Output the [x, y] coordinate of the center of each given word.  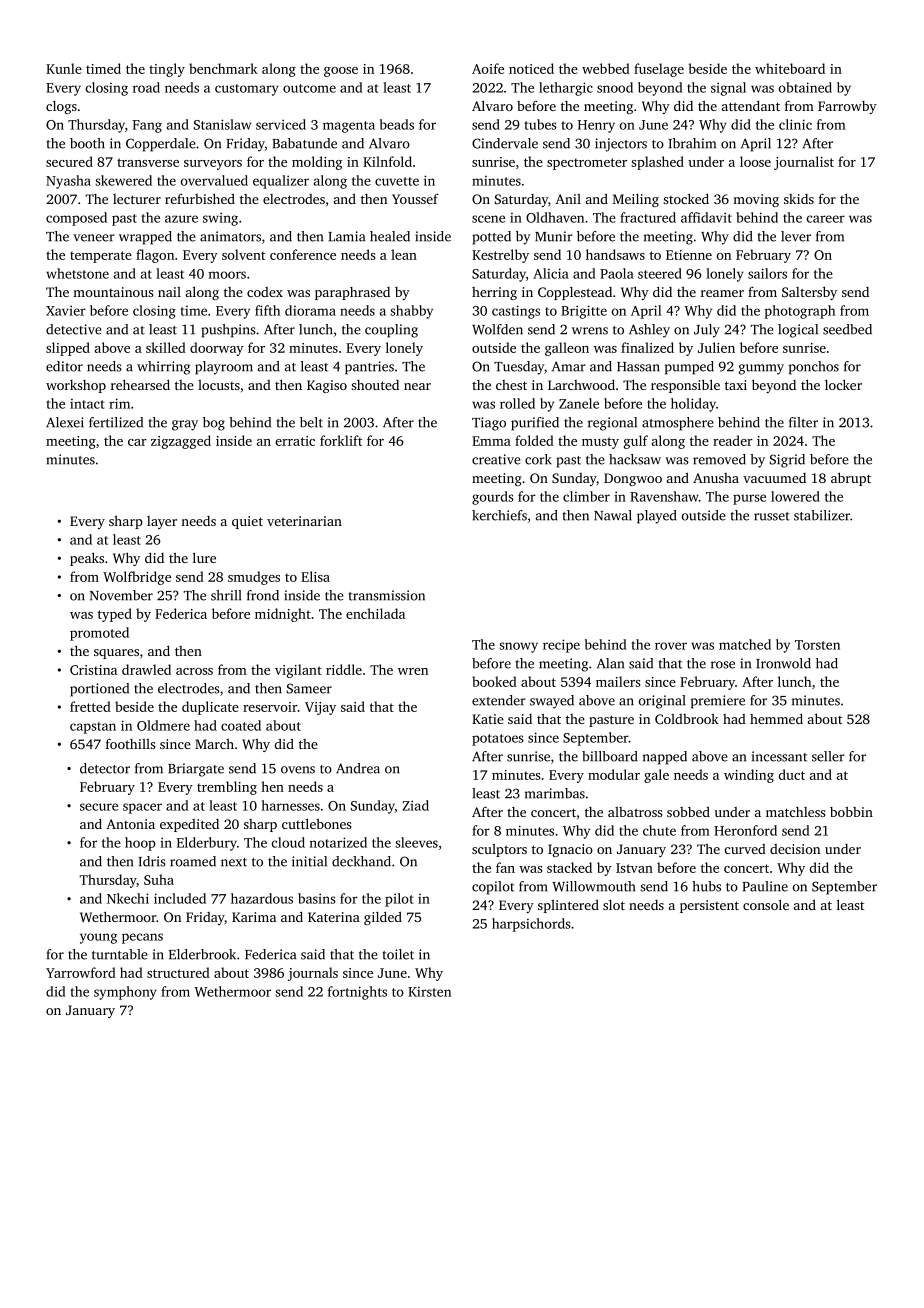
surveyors [213, 165]
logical [798, 331]
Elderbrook [202, 954]
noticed [531, 68]
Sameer [309, 688]
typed [115, 615]
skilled [166, 347]
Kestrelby [500, 256]
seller [828, 756]
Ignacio [570, 850]
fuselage [659, 70]
